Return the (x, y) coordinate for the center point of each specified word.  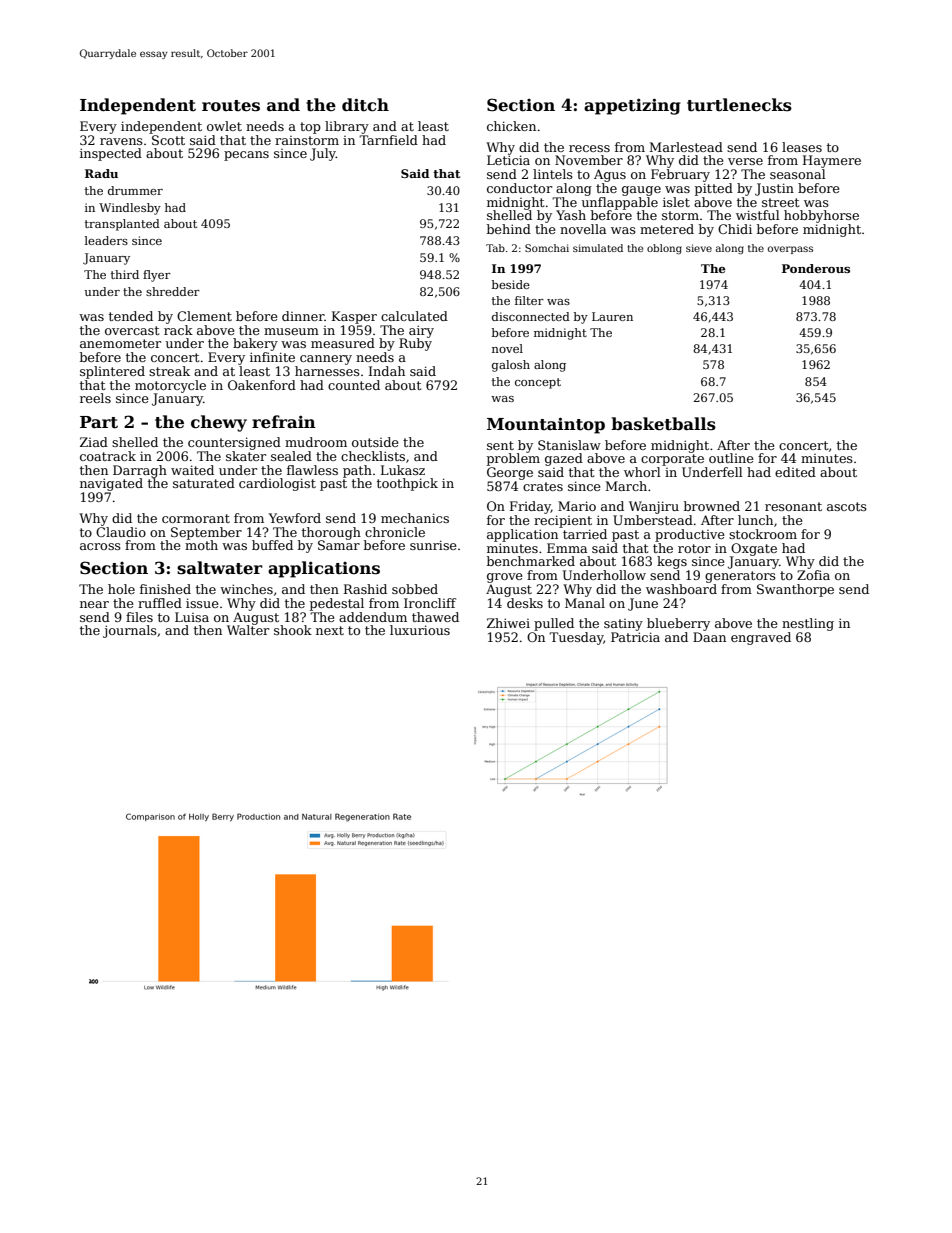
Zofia (813, 575)
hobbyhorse (821, 216)
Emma (567, 548)
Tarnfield (388, 140)
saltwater (220, 568)
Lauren (612, 316)
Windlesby (130, 209)
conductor (519, 188)
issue (202, 603)
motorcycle (170, 386)
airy (421, 331)
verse (745, 161)
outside (375, 442)
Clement (204, 316)
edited (795, 472)
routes (231, 106)
